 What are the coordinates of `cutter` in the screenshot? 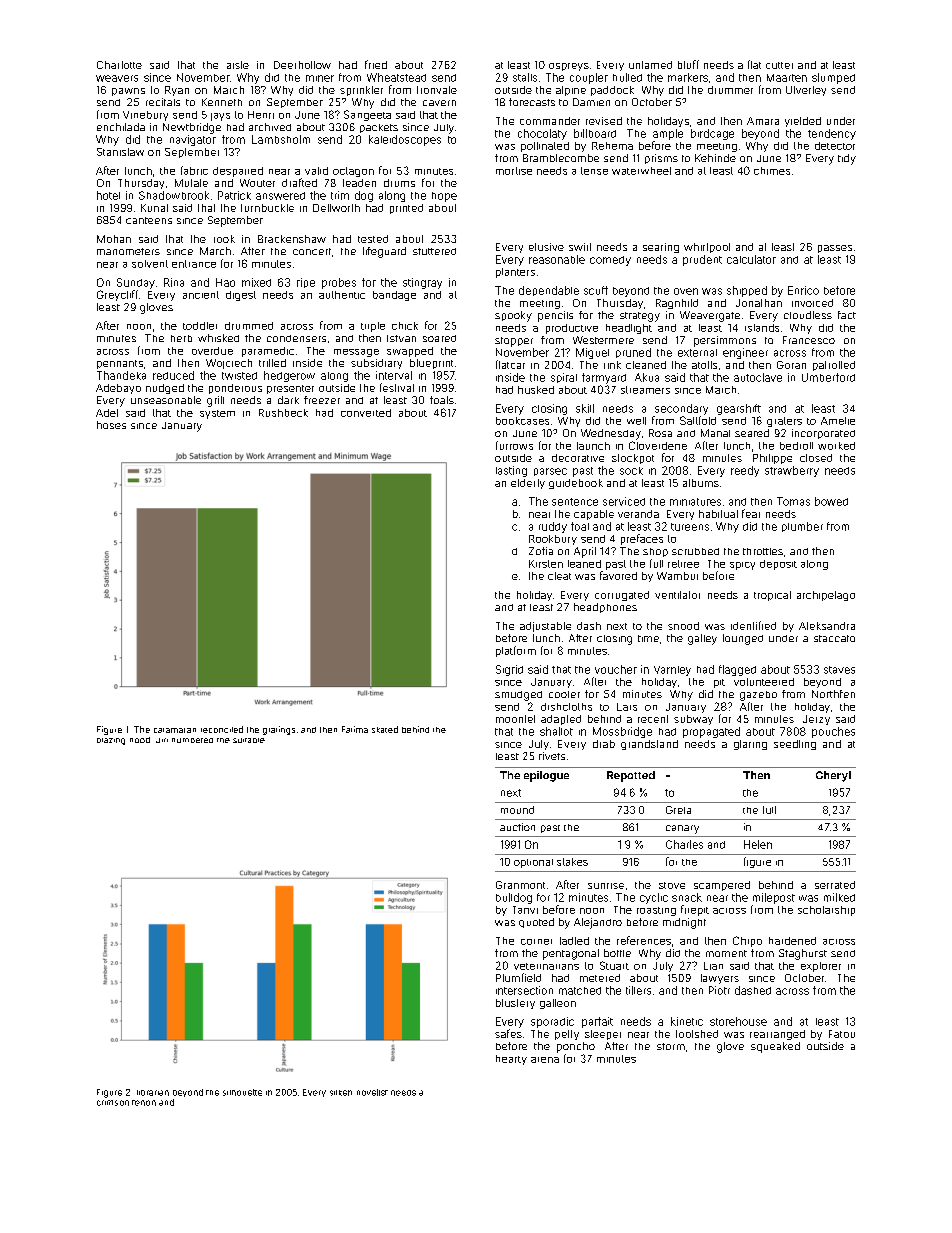 It's located at (779, 65).
